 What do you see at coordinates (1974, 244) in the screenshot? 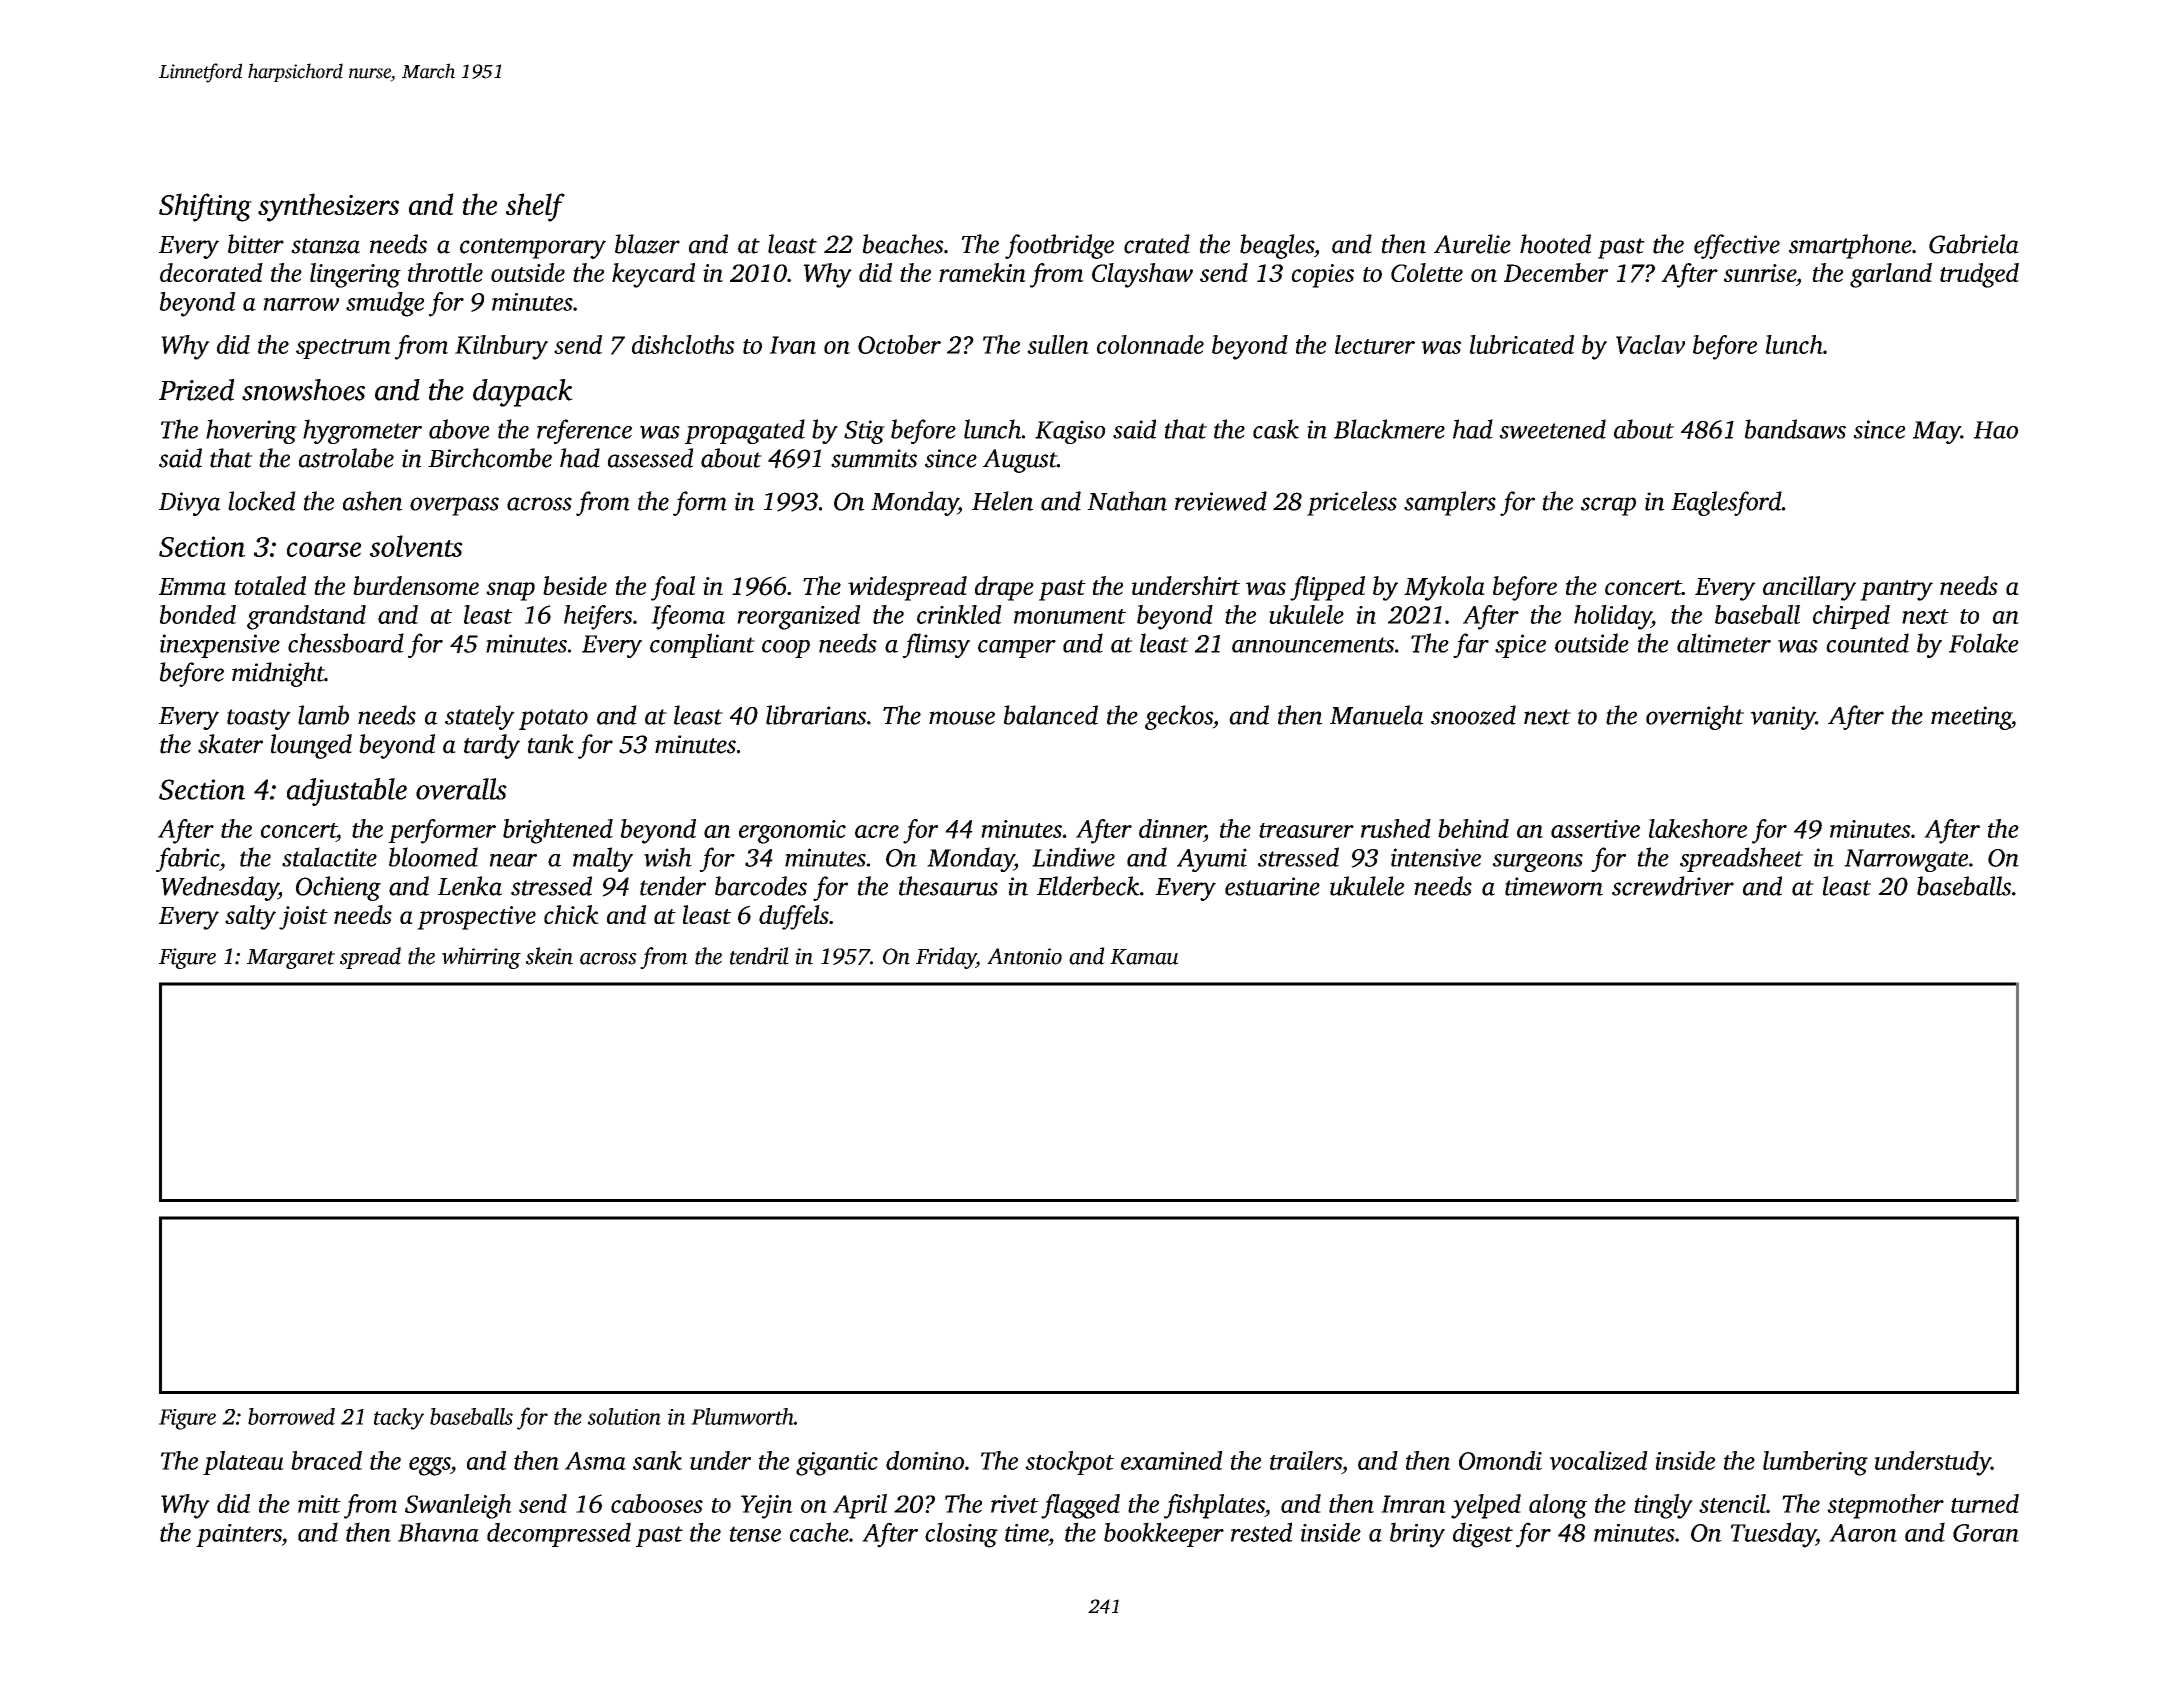
I see `Gabriela` at bounding box center [1974, 244].
